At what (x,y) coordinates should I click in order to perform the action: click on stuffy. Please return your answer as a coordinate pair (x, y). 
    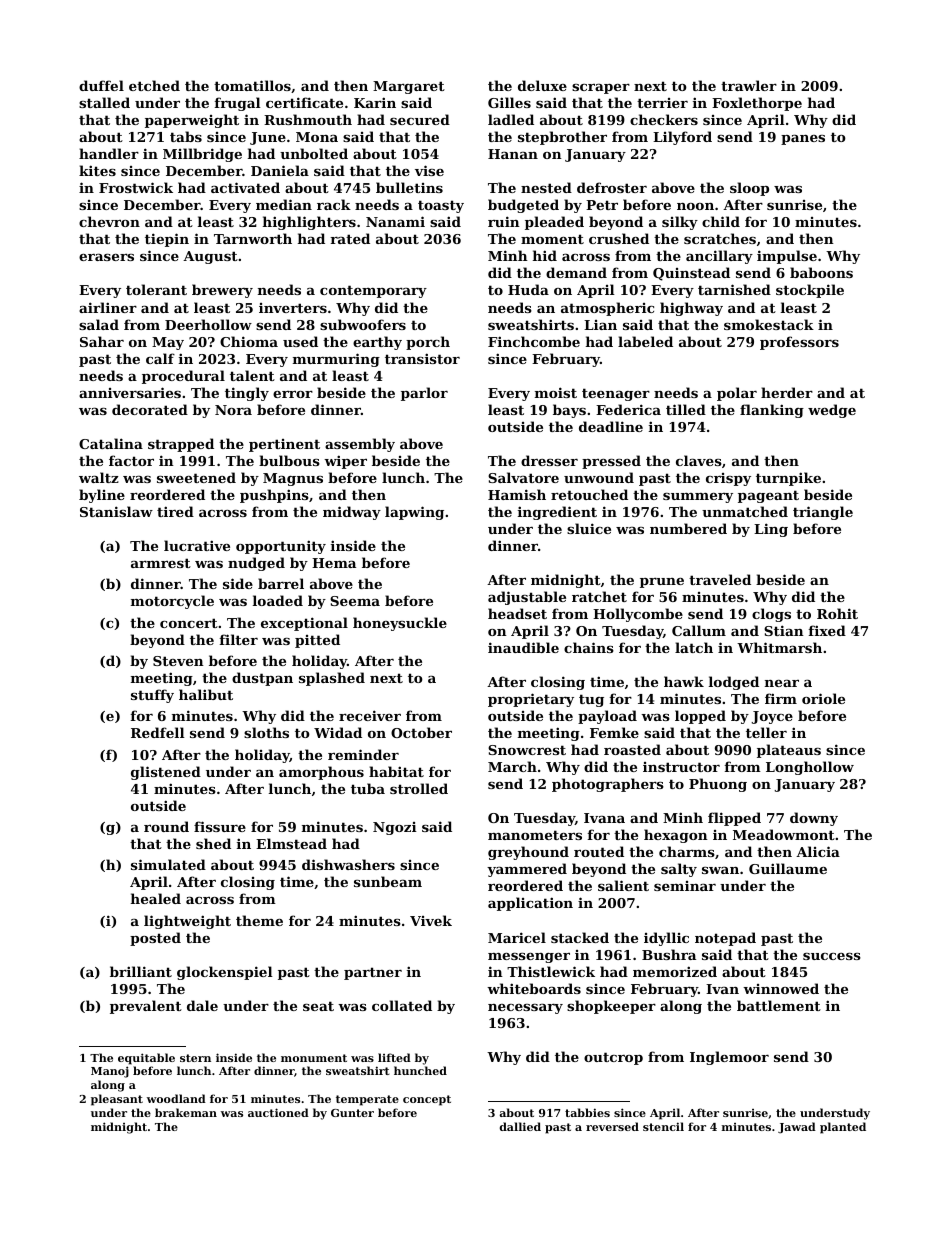
    Looking at the image, I should click on (152, 696).
